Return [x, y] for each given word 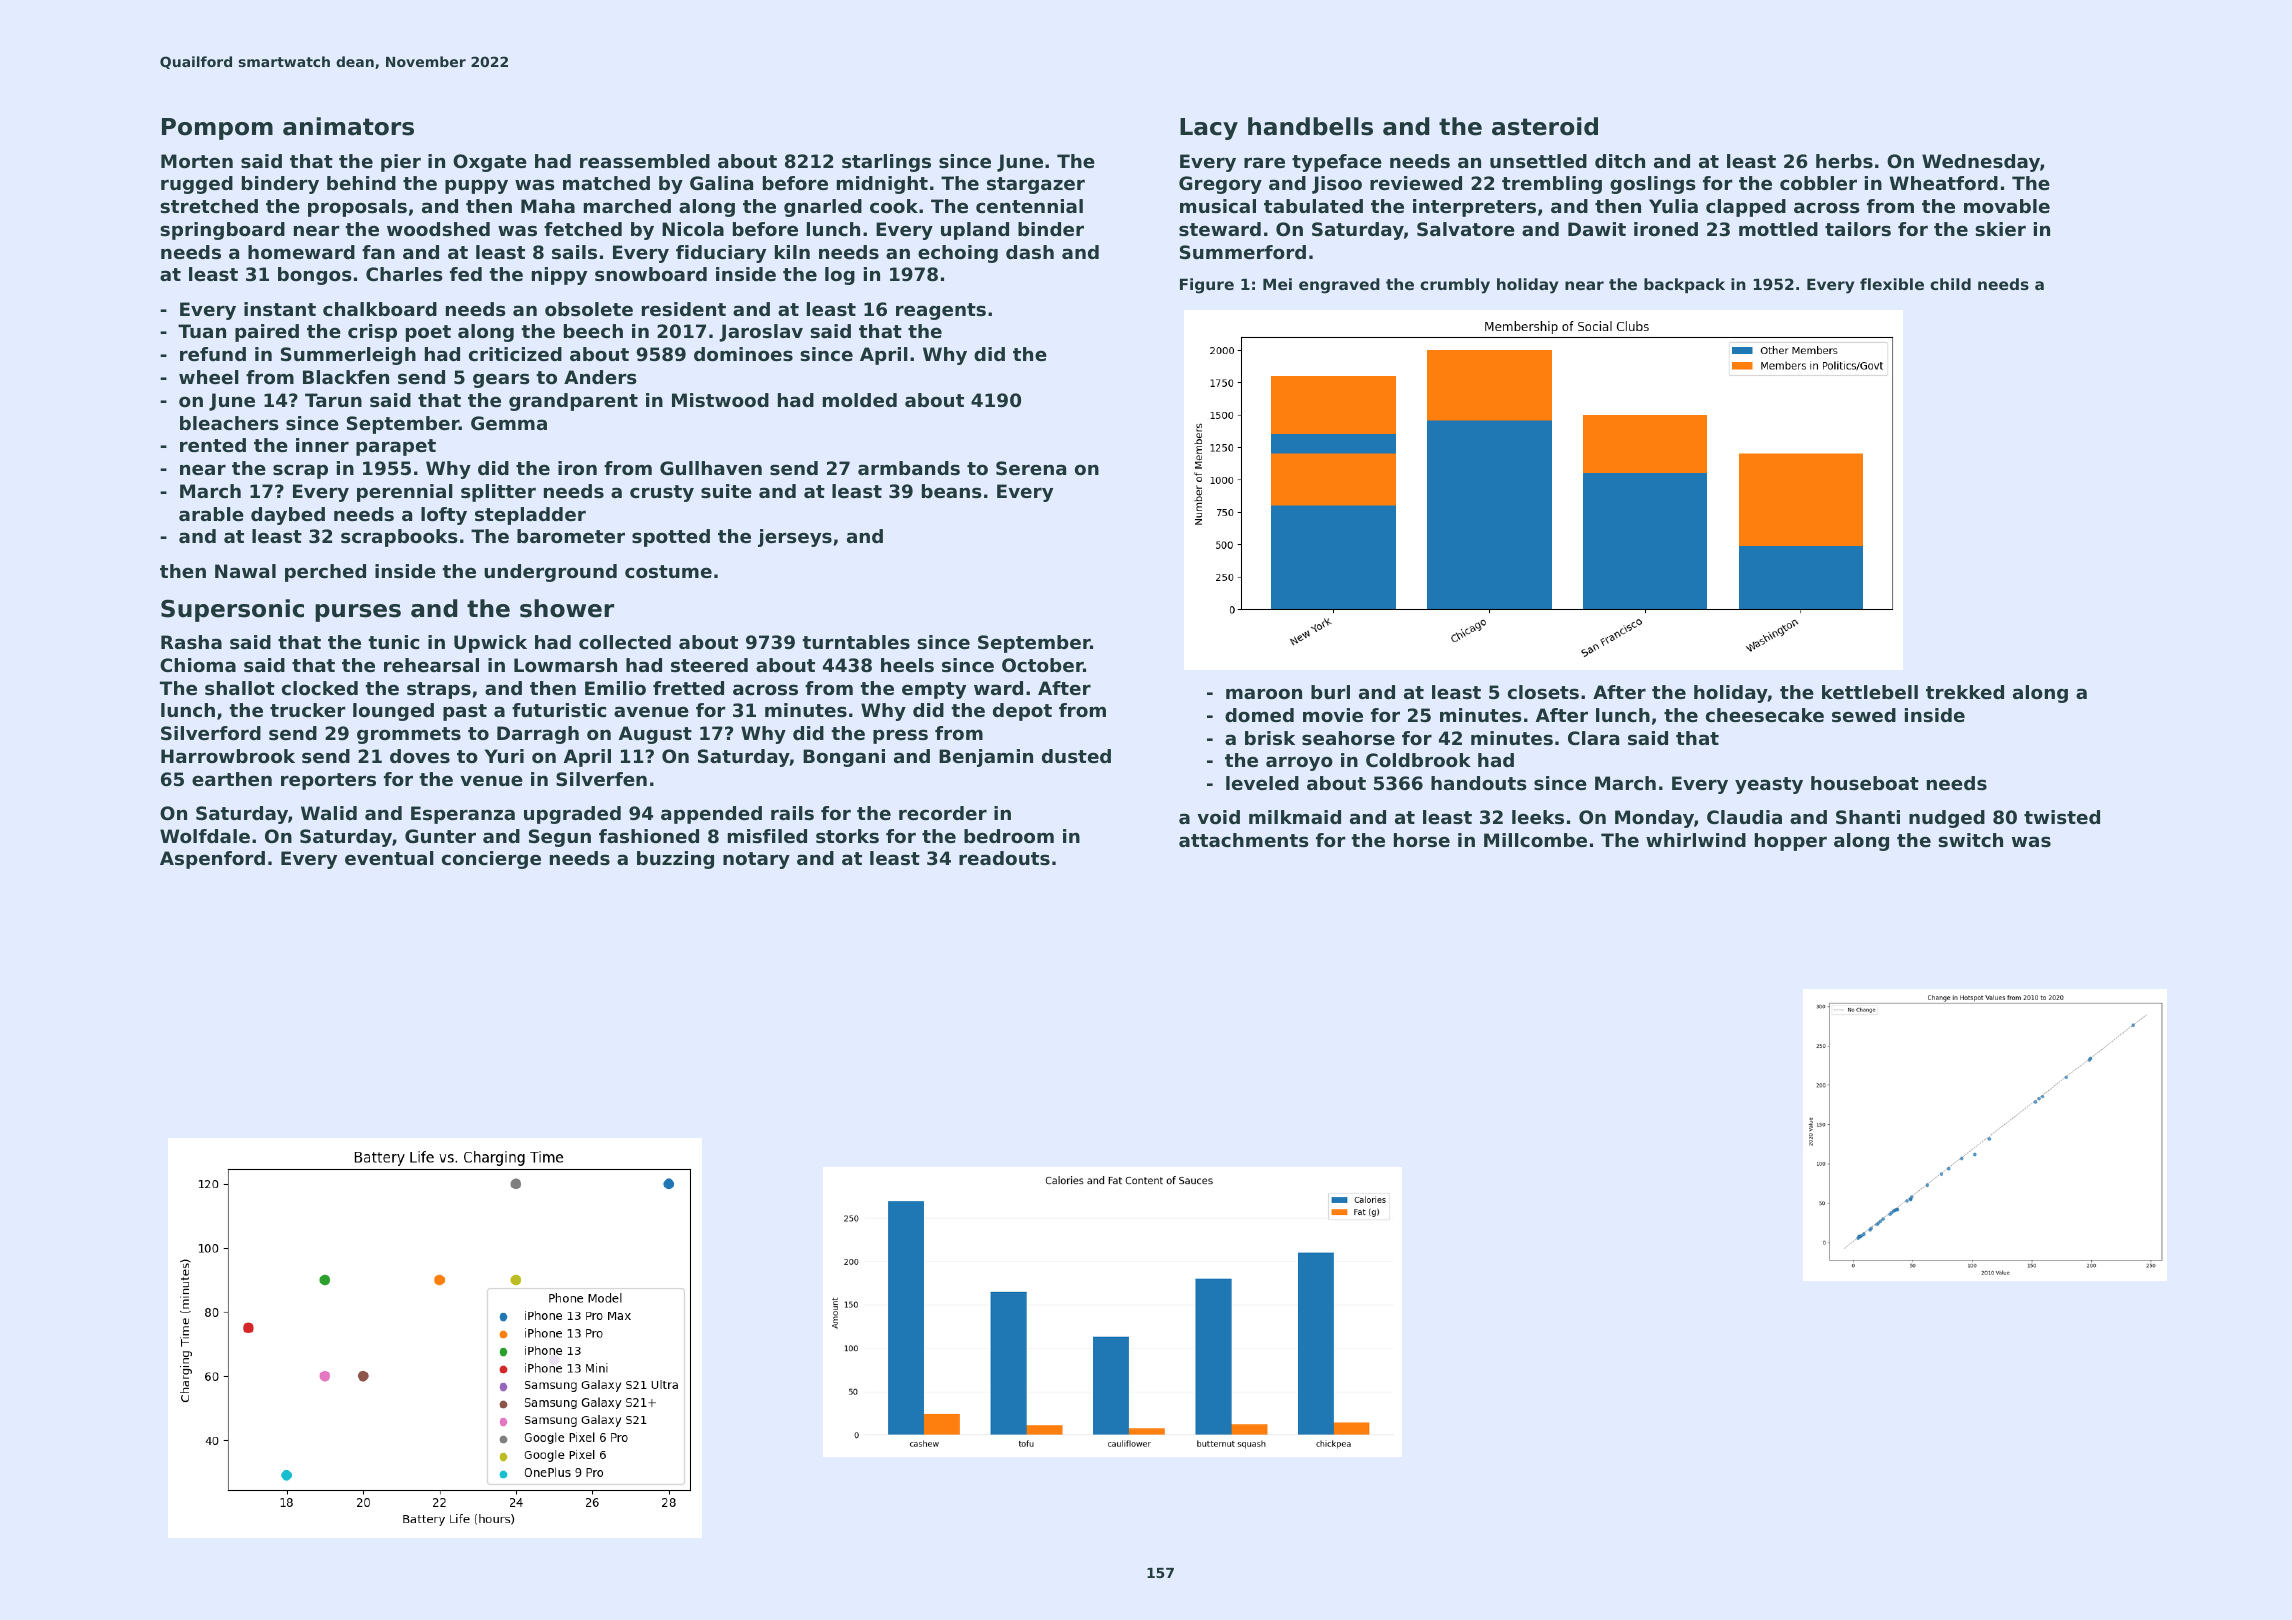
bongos [315, 276]
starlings [886, 163]
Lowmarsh [565, 665]
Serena [1031, 468]
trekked [1965, 692]
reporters [328, 781]
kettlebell [1870, 692]
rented [213, 445]
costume [668, 571]
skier [2000, 229]
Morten [197, 161]
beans [952, 491]
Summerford [1243, 252]
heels [907, 665]
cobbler [1818, 183]
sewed [1864, 715]
